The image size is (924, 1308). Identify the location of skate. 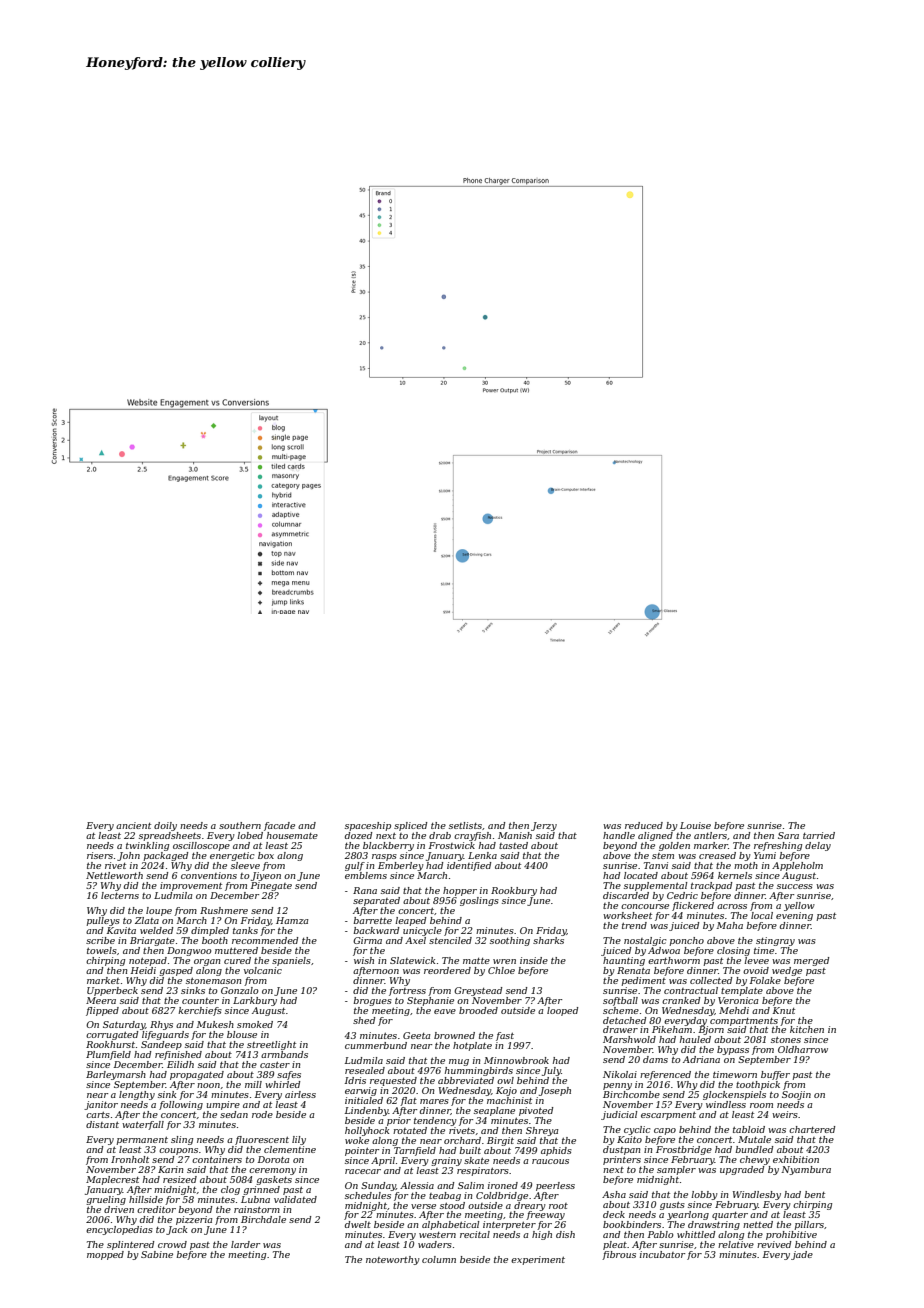
(476, 1160).
